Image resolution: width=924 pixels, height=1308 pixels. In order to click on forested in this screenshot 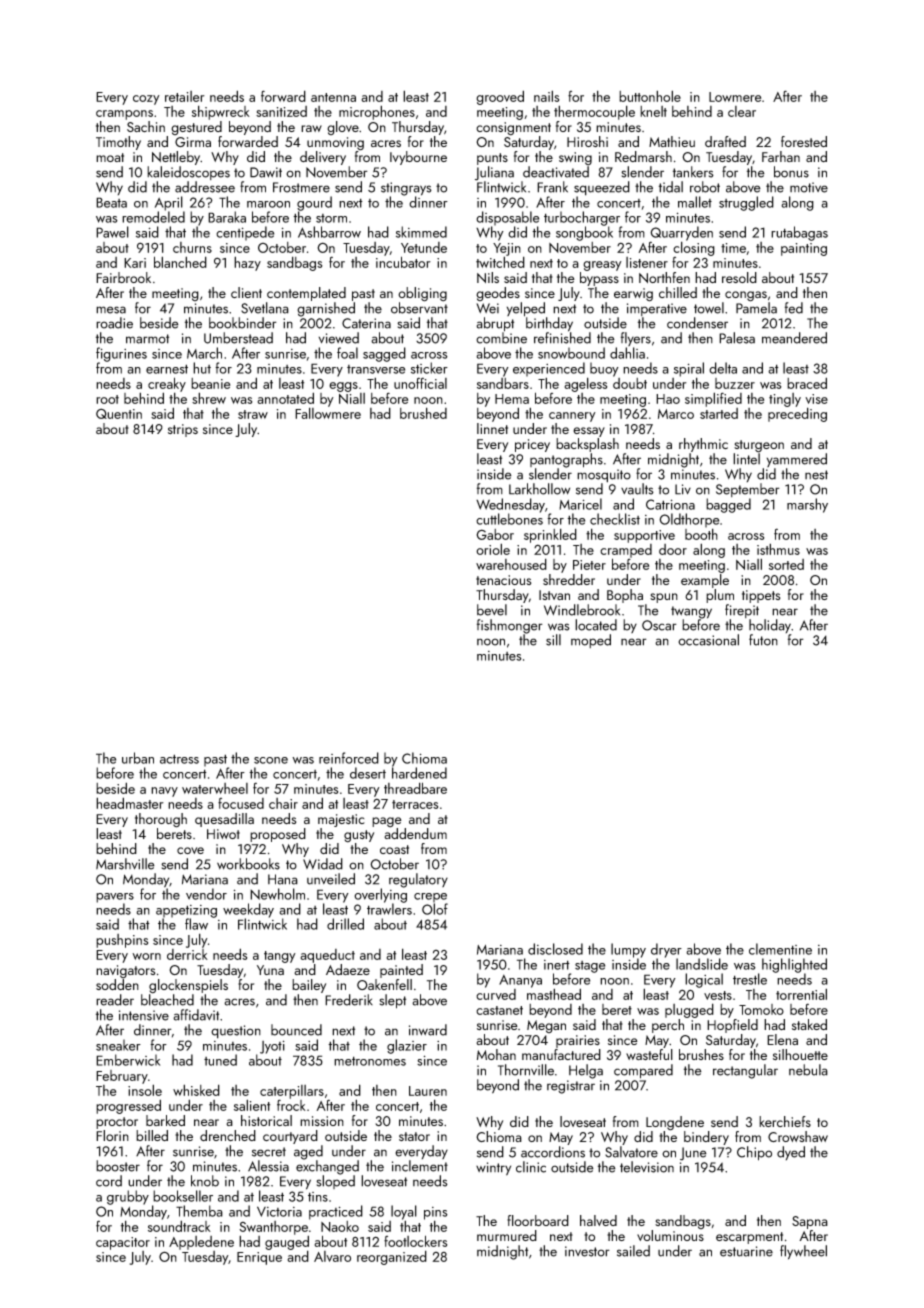, I will do `click(804, 141)`.
